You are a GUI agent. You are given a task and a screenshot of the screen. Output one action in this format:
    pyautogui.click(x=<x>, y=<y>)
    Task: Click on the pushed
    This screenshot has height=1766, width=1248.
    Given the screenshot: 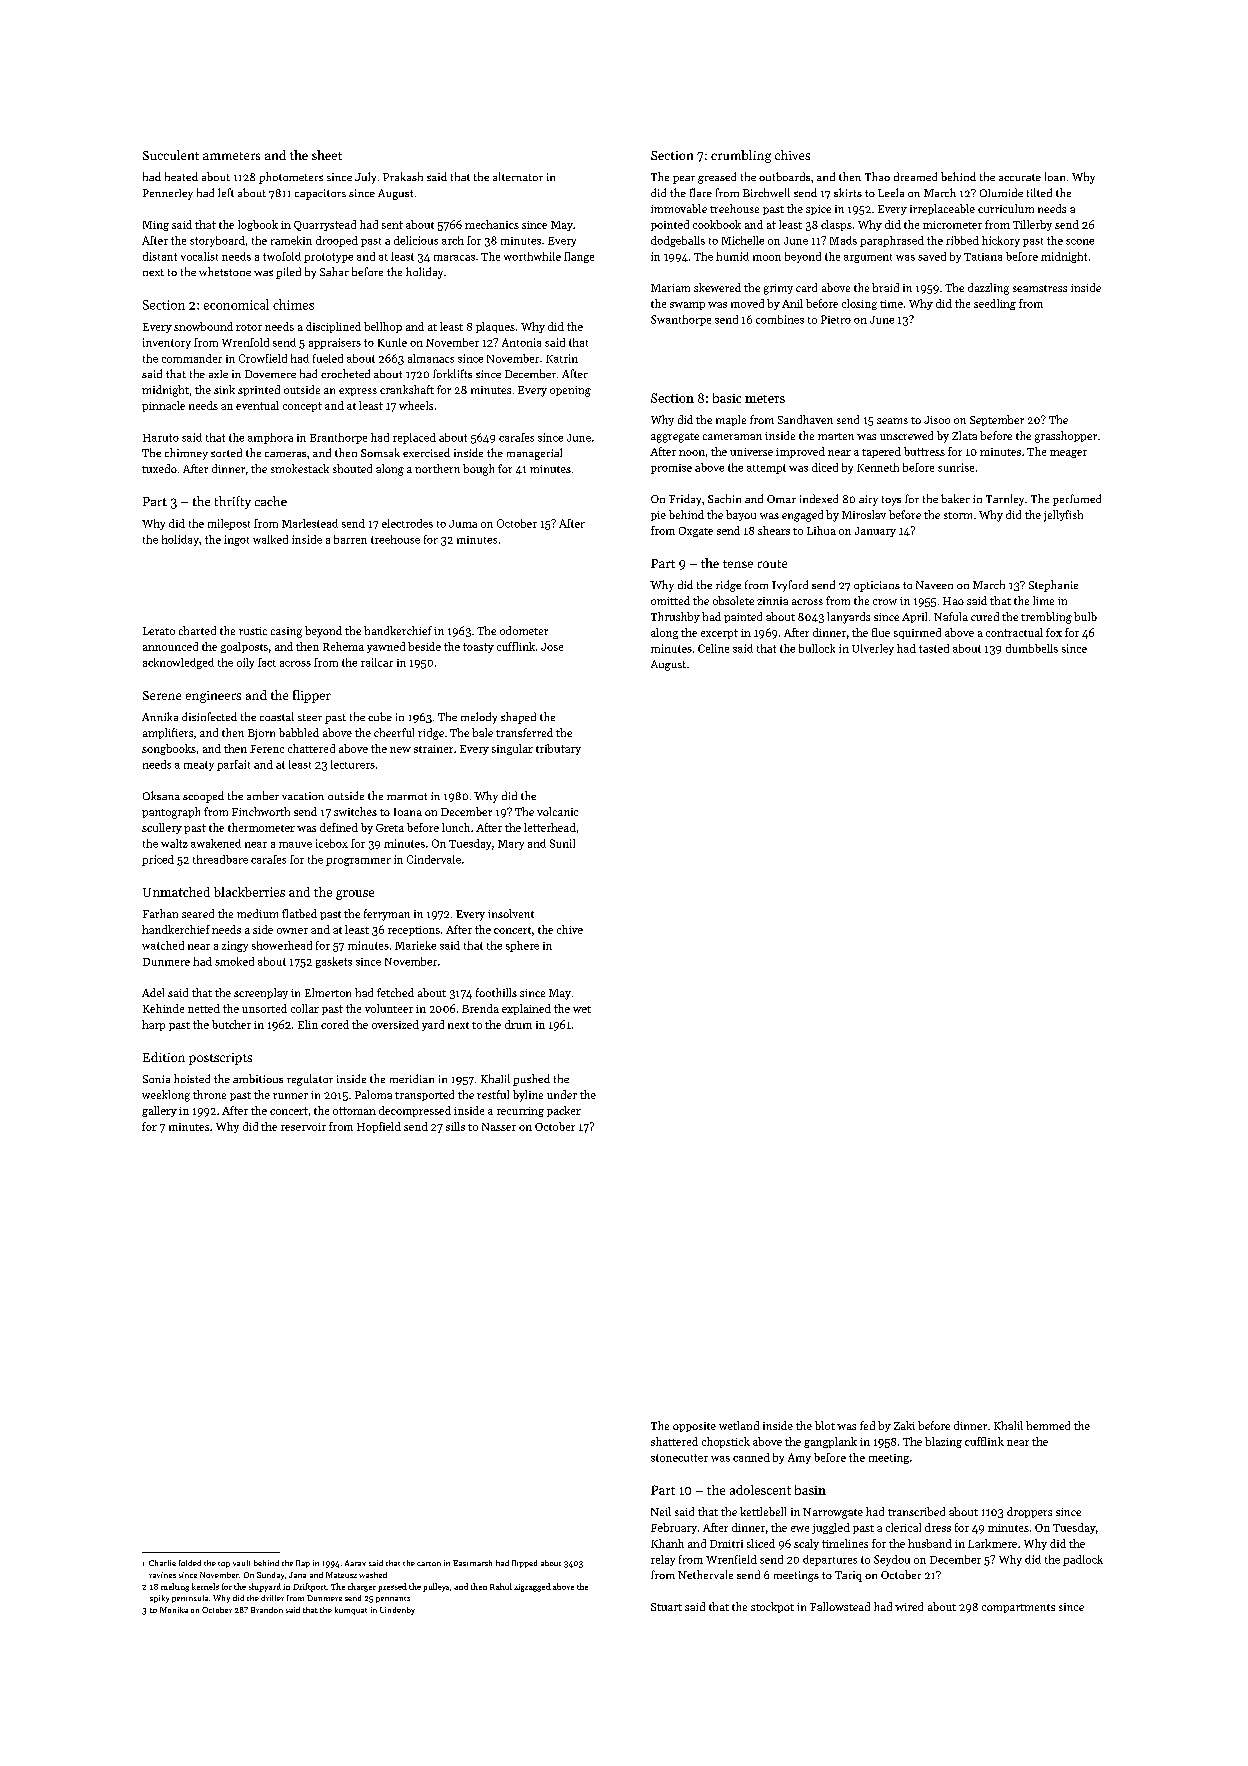 What is the action you would take?
    pyautogui.click(x=531, y=1080)
